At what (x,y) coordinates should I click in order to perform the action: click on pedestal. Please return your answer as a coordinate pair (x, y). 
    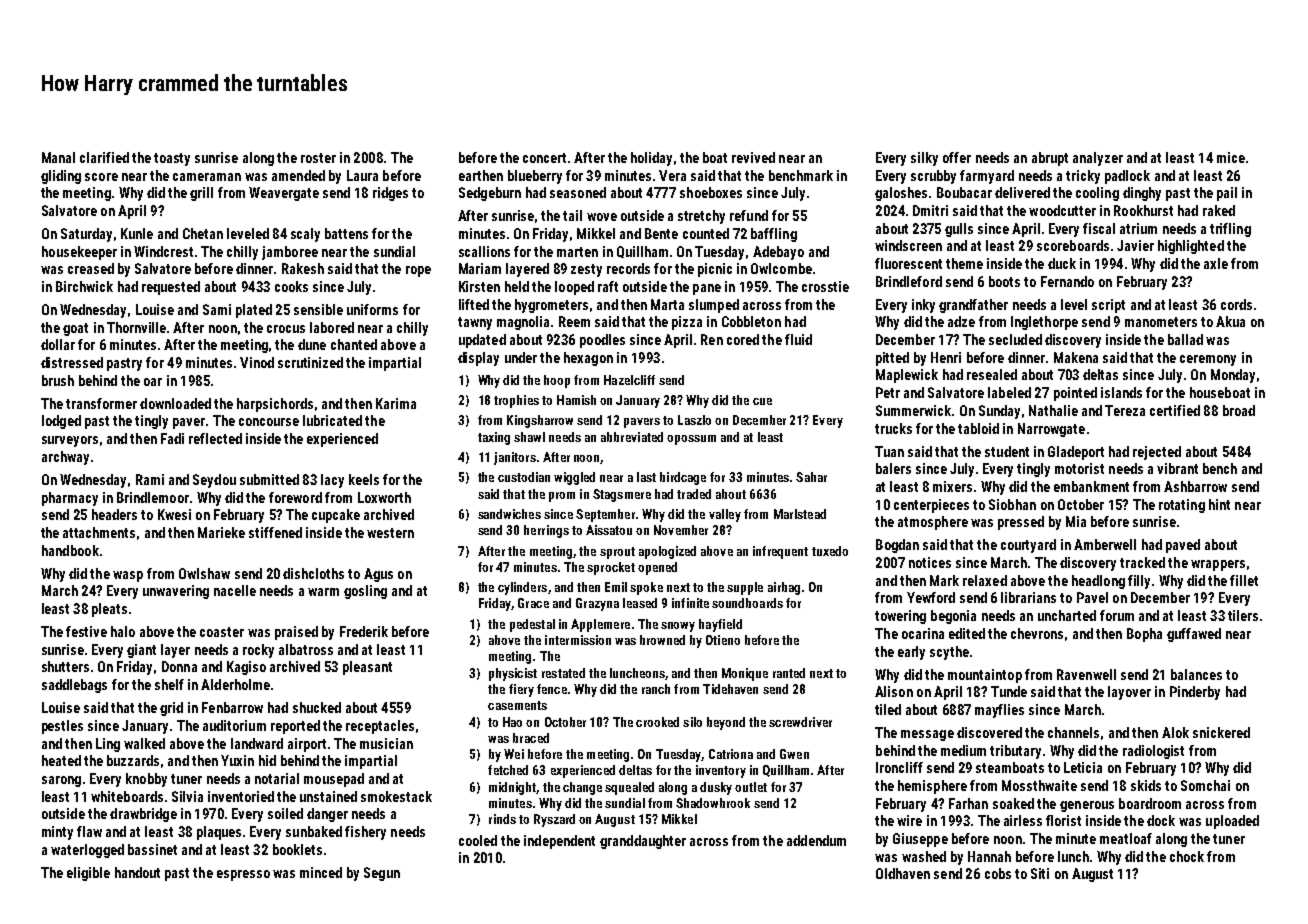
    Looking at the image, I should click on (532, 625).
